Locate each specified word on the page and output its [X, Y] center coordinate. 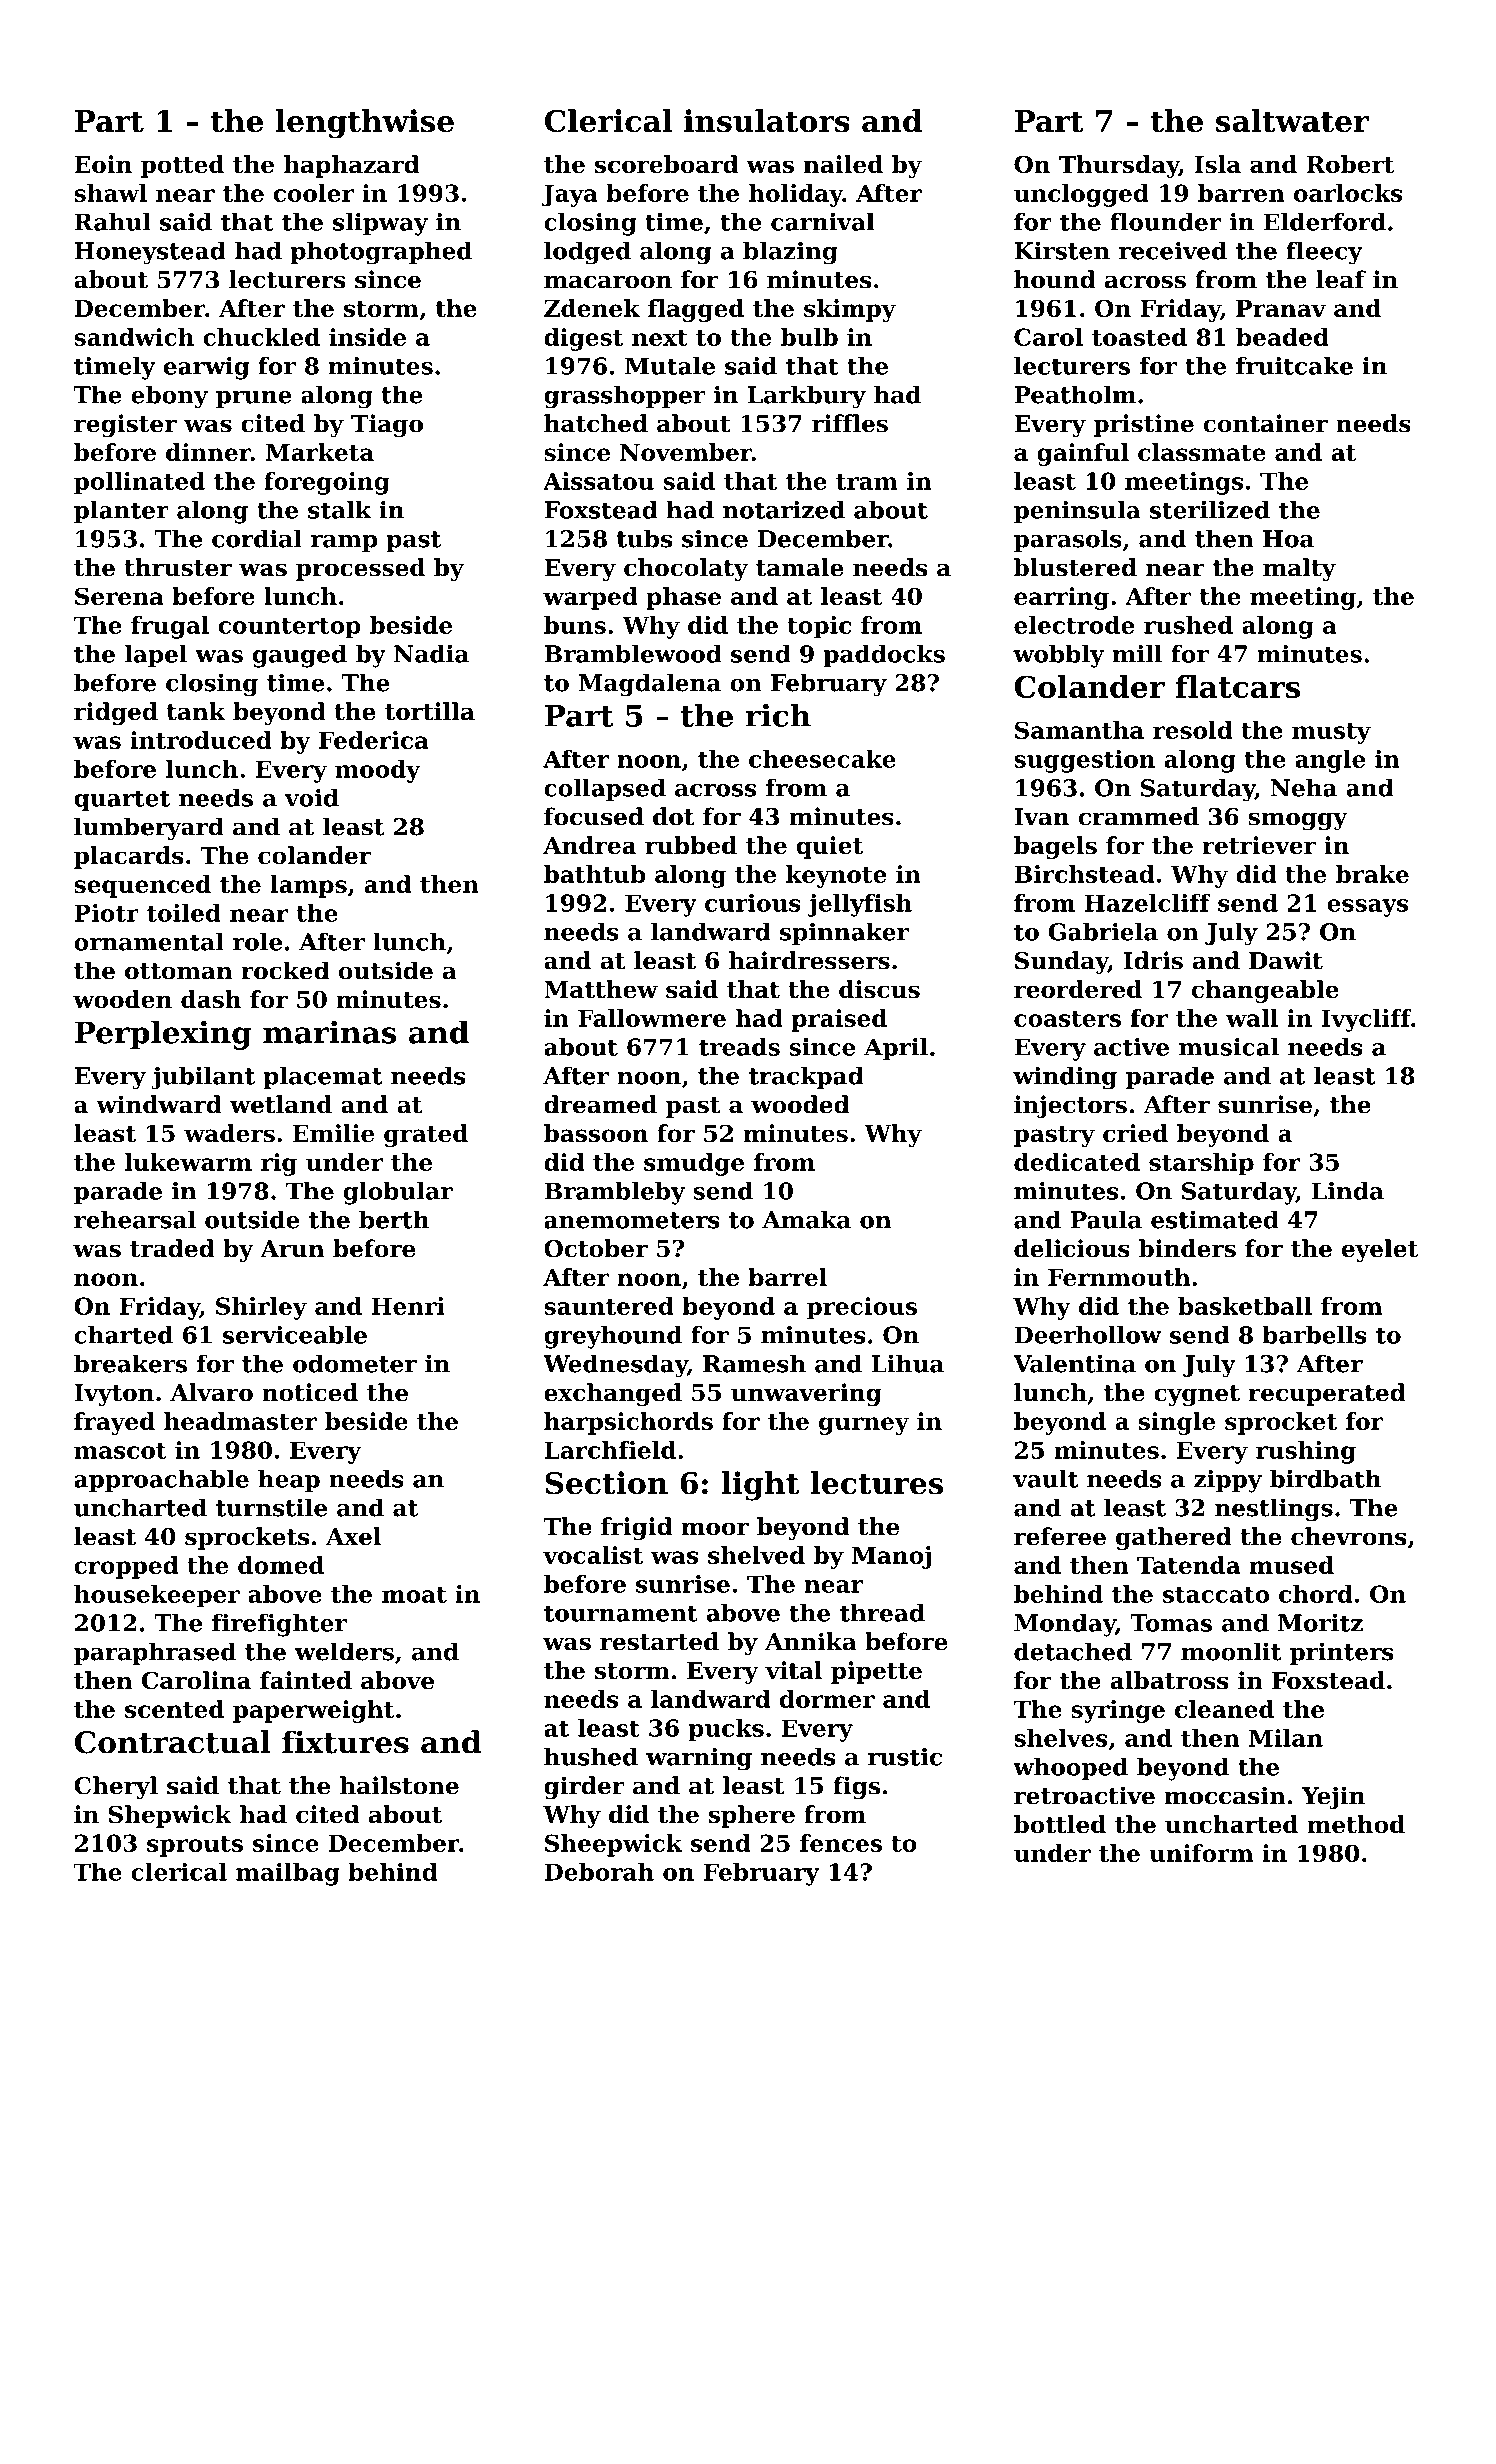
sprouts [195, 1846]
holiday [796, 195]
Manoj [891, 1557]
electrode [1074, 625]
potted [182, 166]
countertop [290, 628]
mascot [120, 1451]
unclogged [1081, 195]
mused [1291, 1565]
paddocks [884, 656]
